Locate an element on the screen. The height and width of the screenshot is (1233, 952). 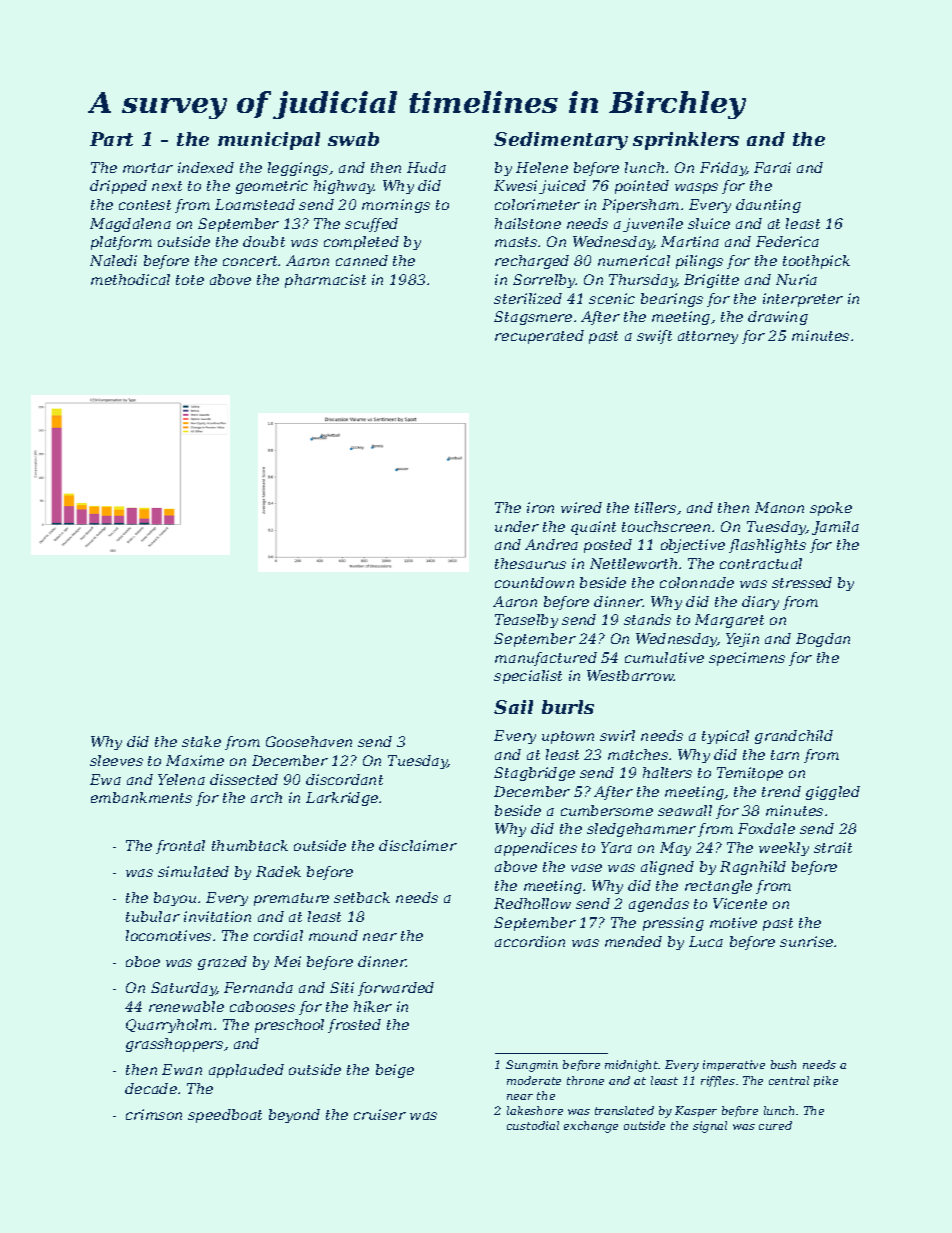
scuffed is located at coordinates (371, 225).
